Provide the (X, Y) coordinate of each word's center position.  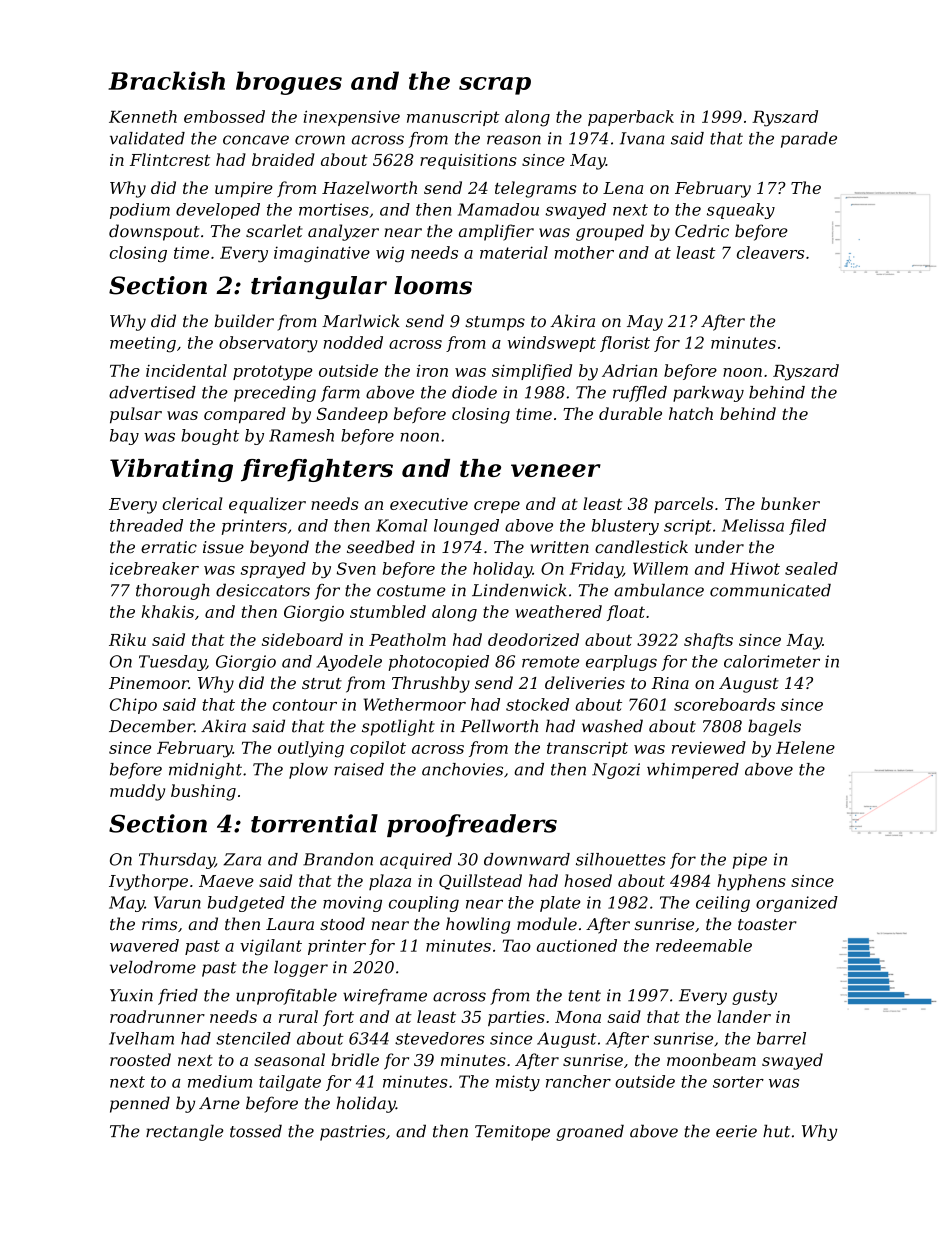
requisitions (468, 162)
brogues (289, 83)
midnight (205, 771)
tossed (256, 1131)
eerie (736, 1131)
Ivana (642, 138)
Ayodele (349, 663)
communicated (770, 590)
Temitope (512, 1133)
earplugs (621, 663)
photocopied (439, 663)
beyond (279, 548)
